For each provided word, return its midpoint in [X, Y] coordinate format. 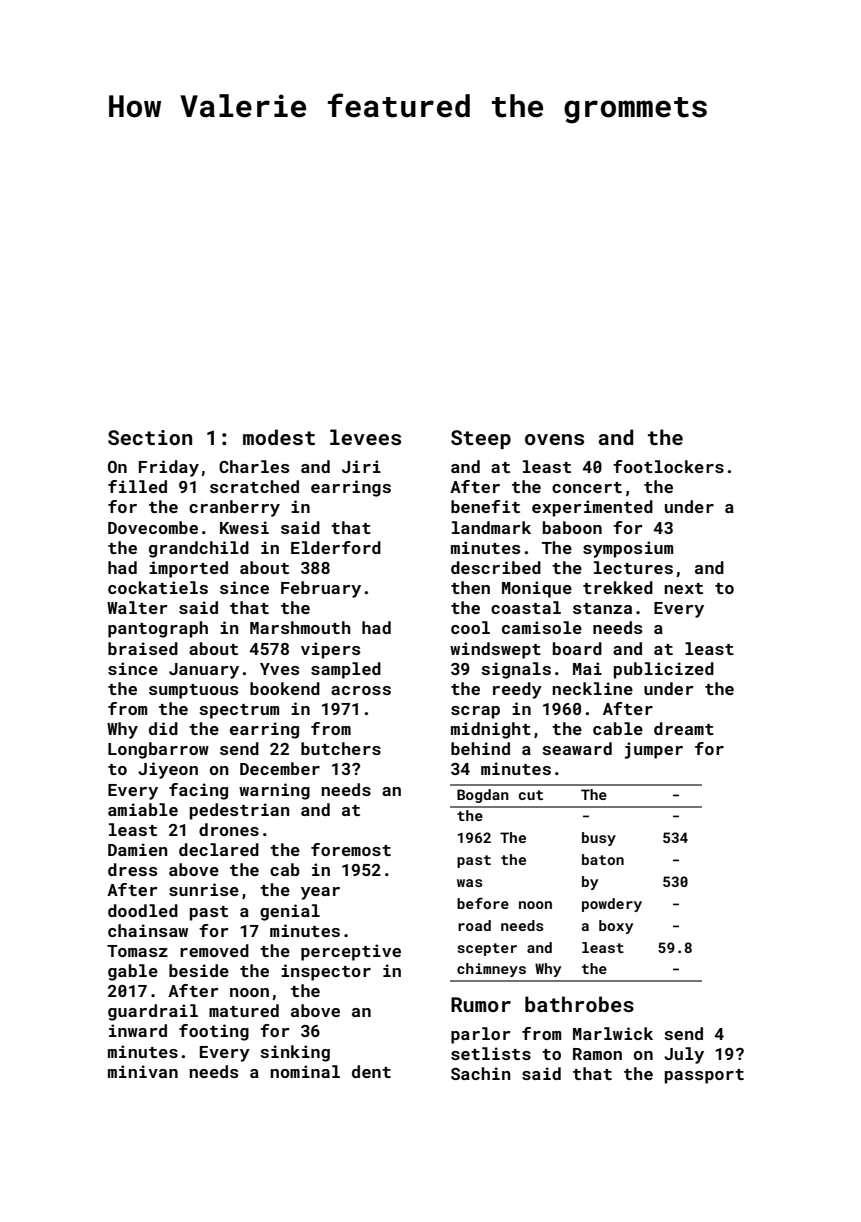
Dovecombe [153, 527]
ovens [554, 439]
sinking [295, 1053]
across [361, 690]
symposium [628, 549]
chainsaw [148, 930]
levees [365, 437]
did [163, 728]
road [474, 925]
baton [603, 859]
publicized [664, 670]
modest [279, 437]
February [321, 589]
